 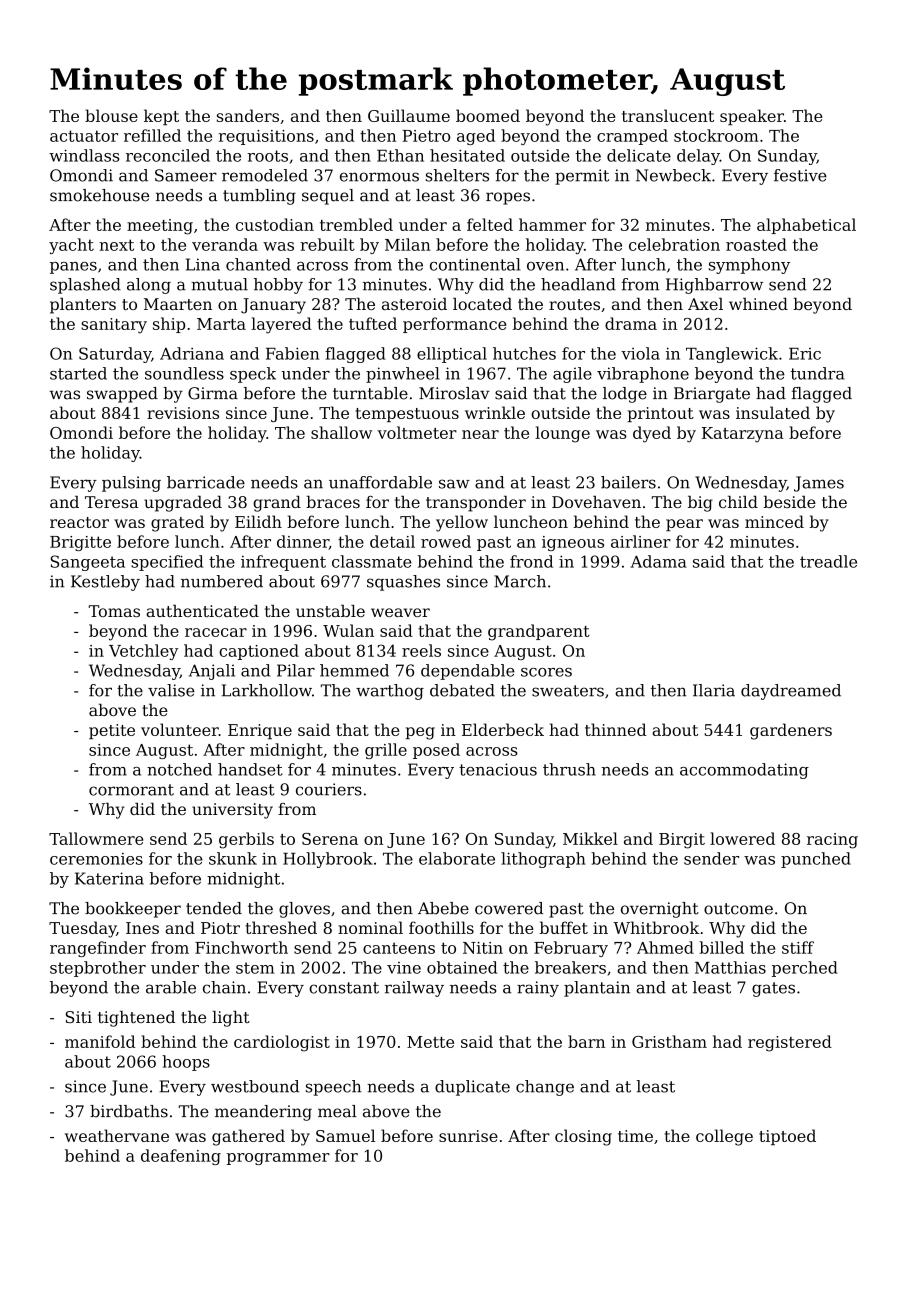 What do you see at coordinates (345, 1135) in the screenshot?
I see `Samuel` at bounding box center [345, 1135].
